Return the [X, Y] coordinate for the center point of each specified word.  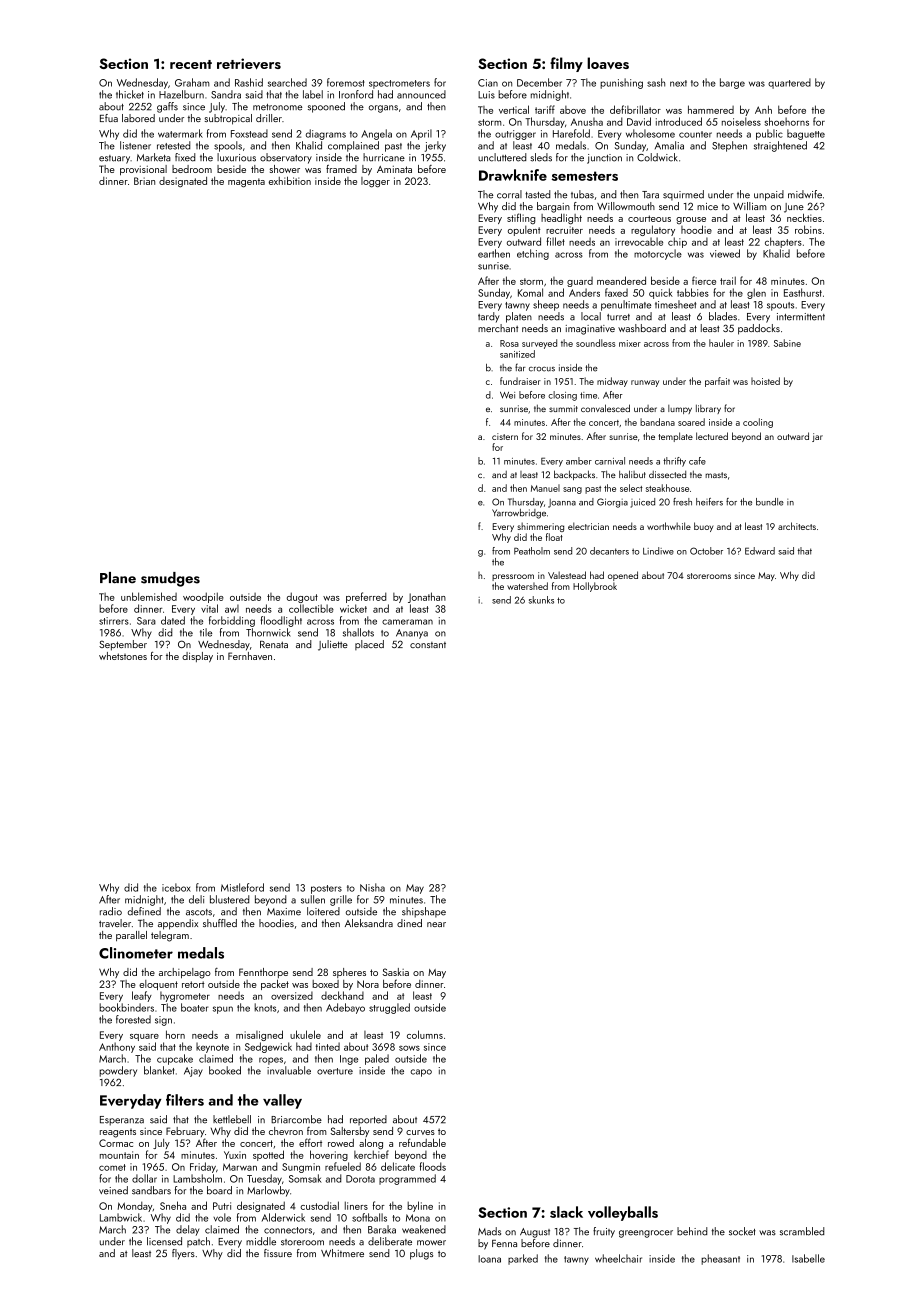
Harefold [571, 133]
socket [742, 1231]
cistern [505, 436]
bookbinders [126, 1007]
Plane [118, 578]
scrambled [802, 1231]
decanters [609, 551]
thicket [130, 94]
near [436, 924]
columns [425, 1034]
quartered [789, 83]
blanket [159, 1070]
